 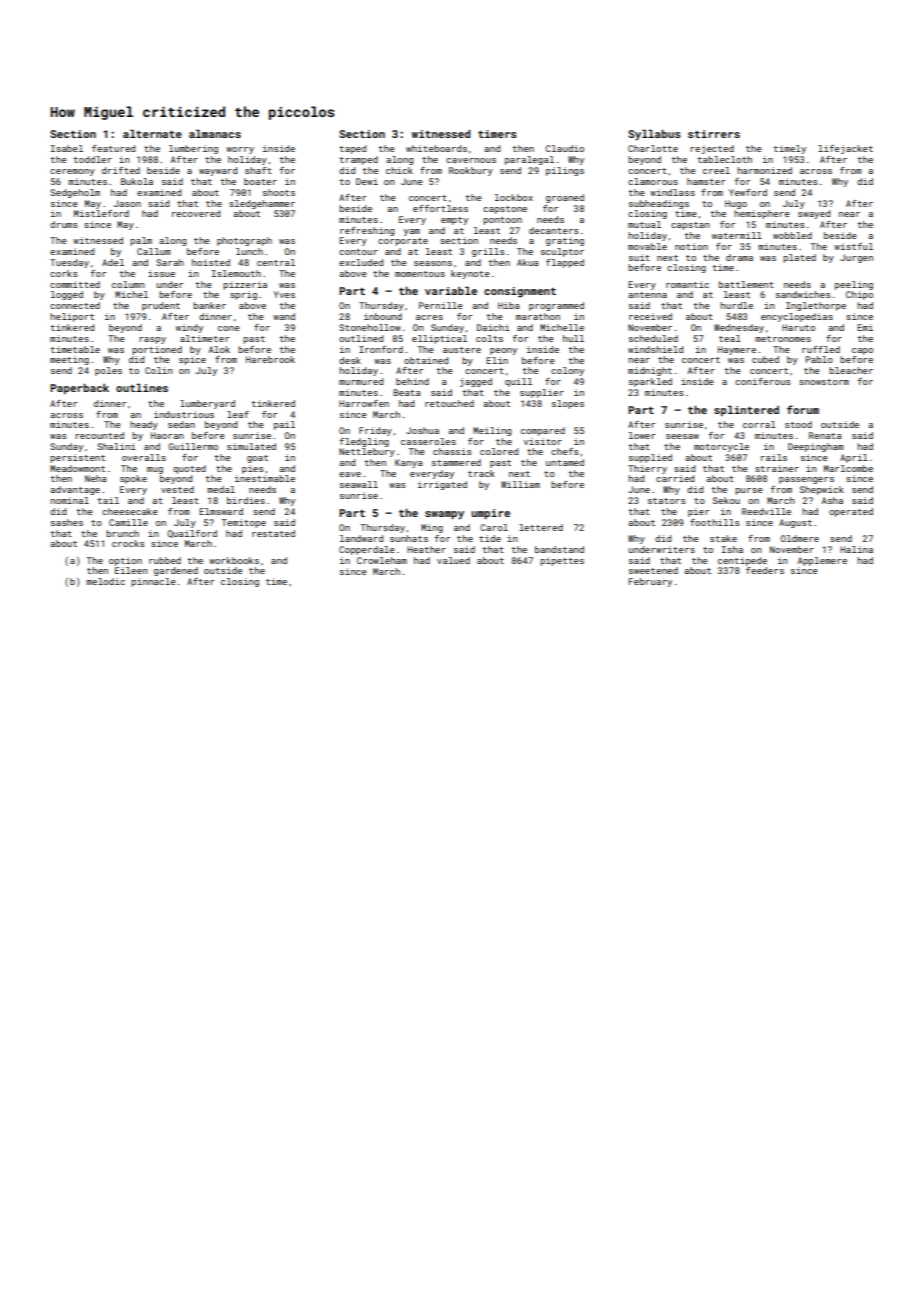 What do you see at coordinates (650, 316) in the document?
I see `received` at bounding box center [650, 316].
